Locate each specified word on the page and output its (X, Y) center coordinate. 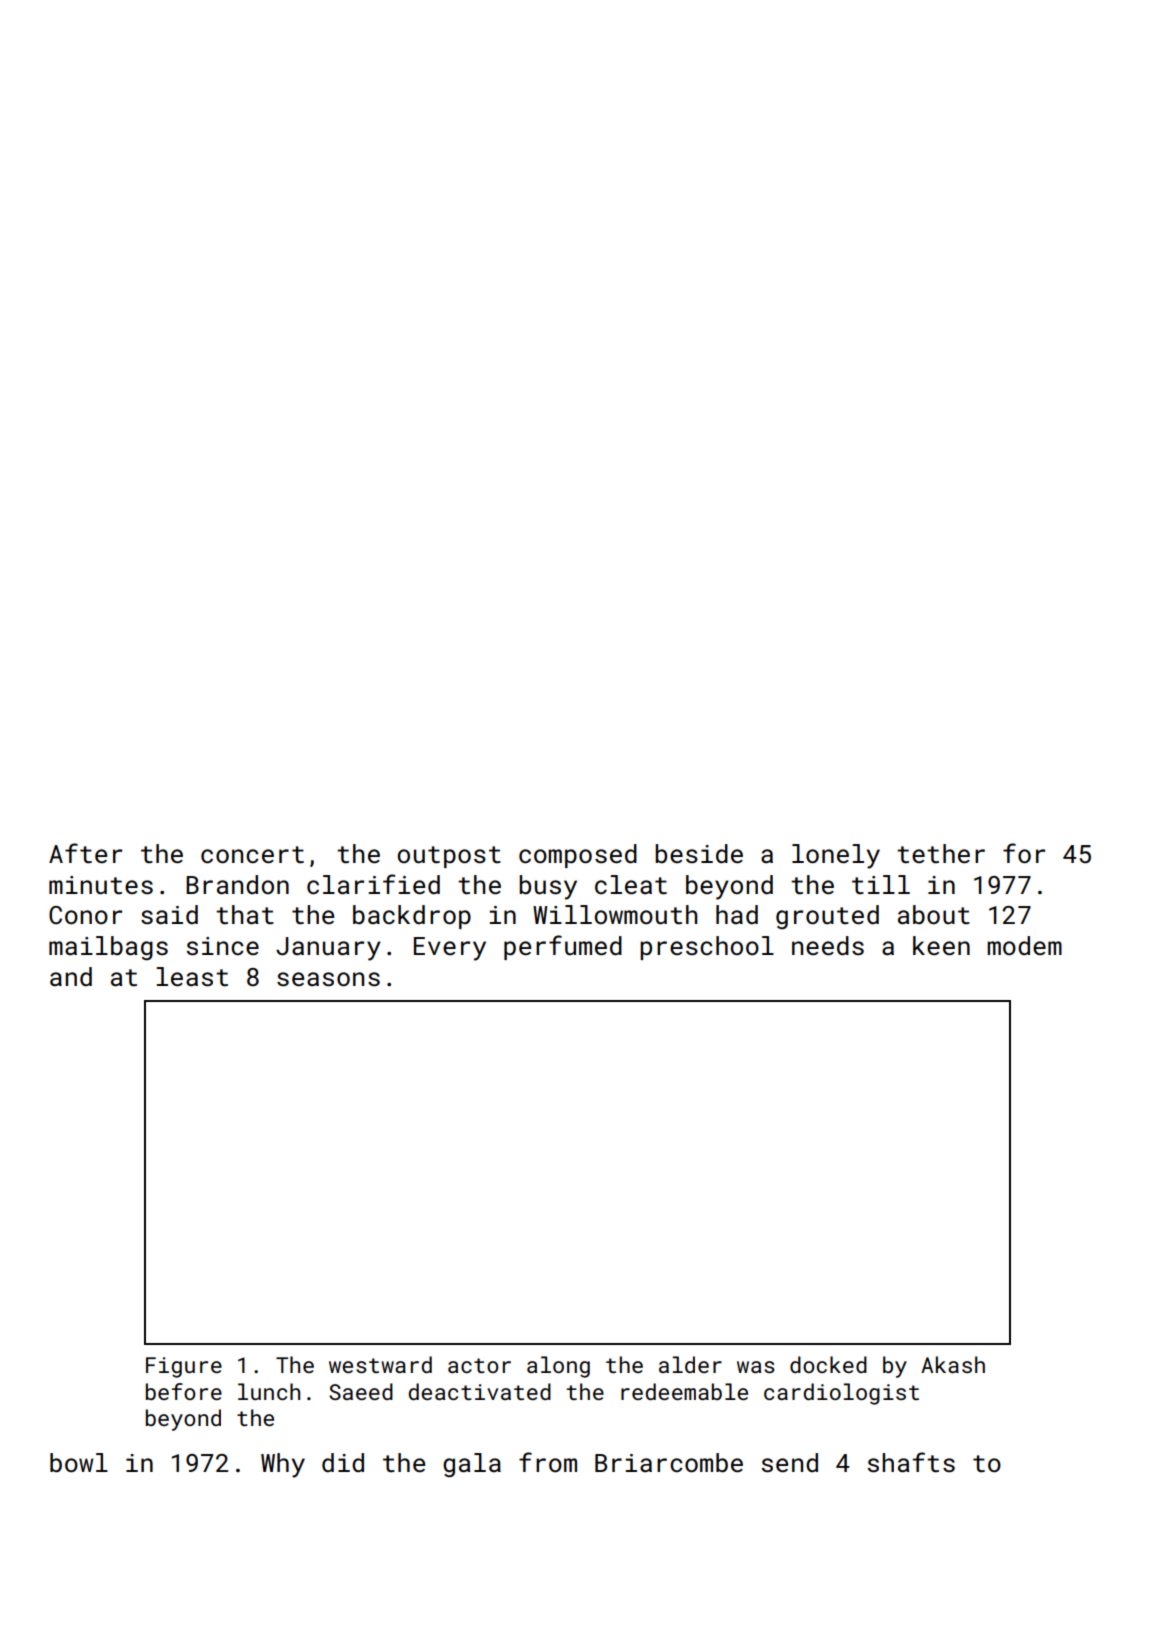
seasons (328, 979)
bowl (79, 1463)
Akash (953, 1364)
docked (828, 1364)
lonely (836, 856)
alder (690, 1364)
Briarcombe (669, 1463)
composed (578, 856)
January (328, 949)
